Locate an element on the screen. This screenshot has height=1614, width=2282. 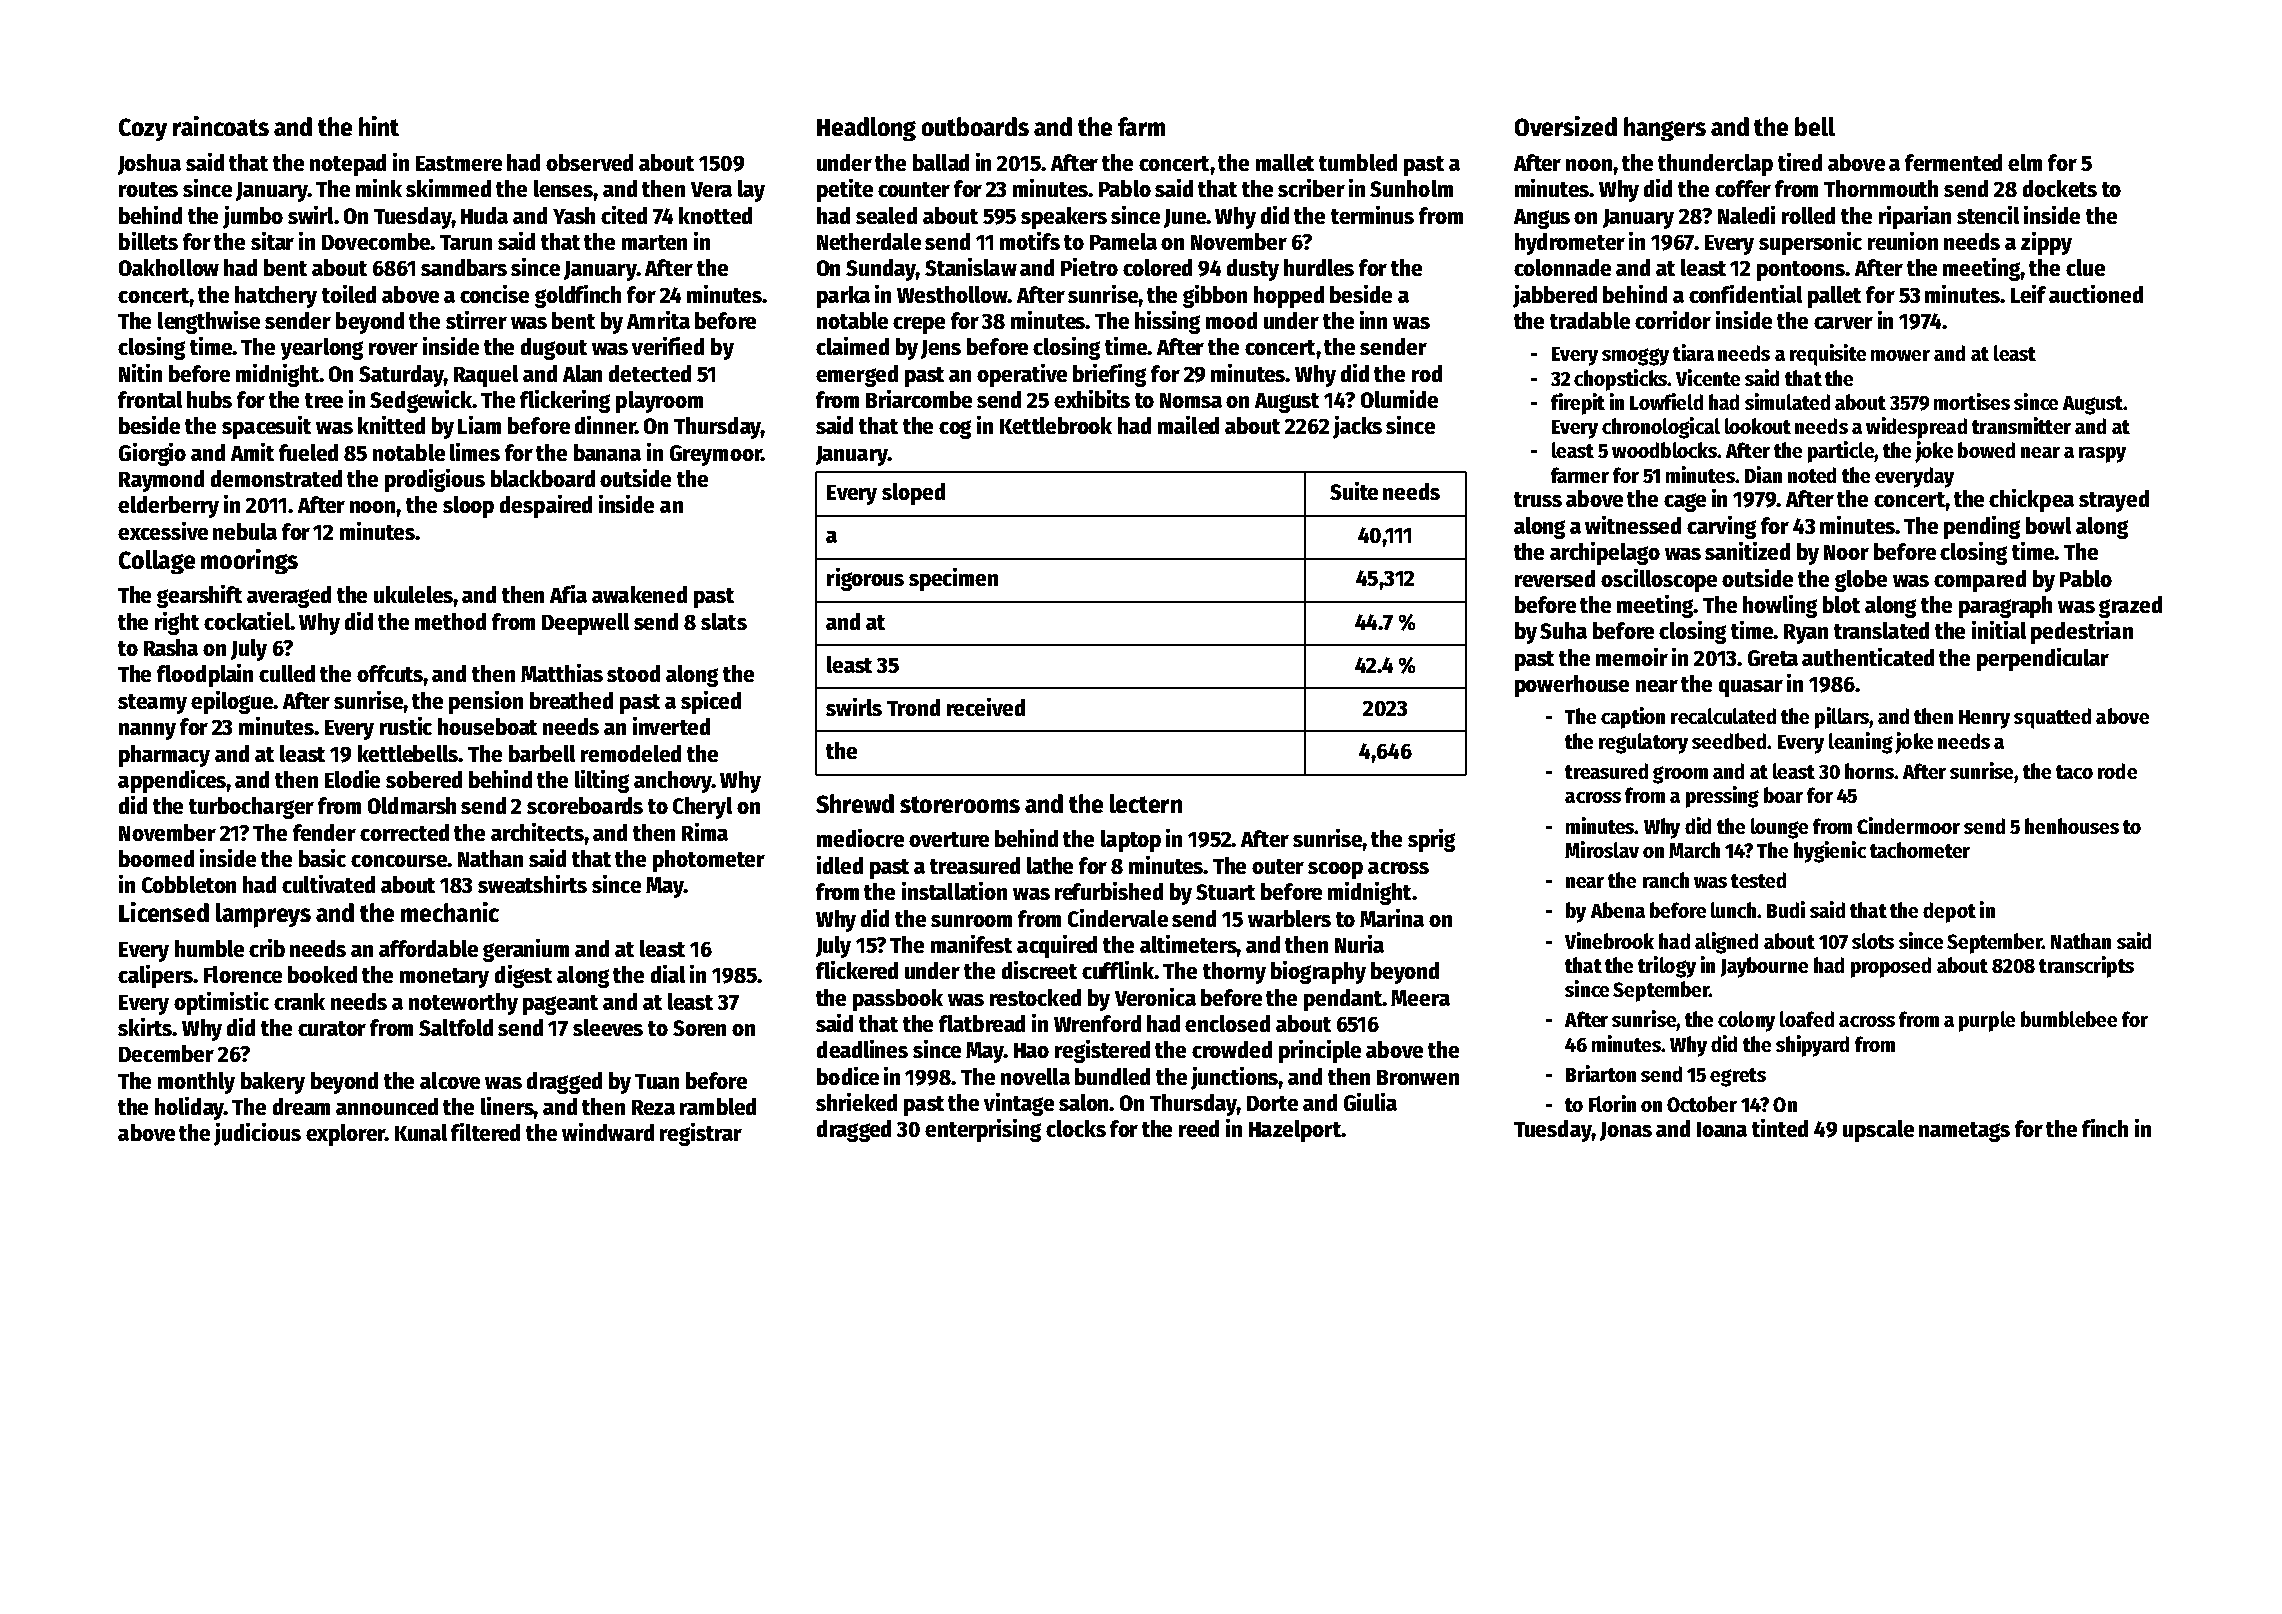
Cobbleton is located at coordinates (189, 884).
